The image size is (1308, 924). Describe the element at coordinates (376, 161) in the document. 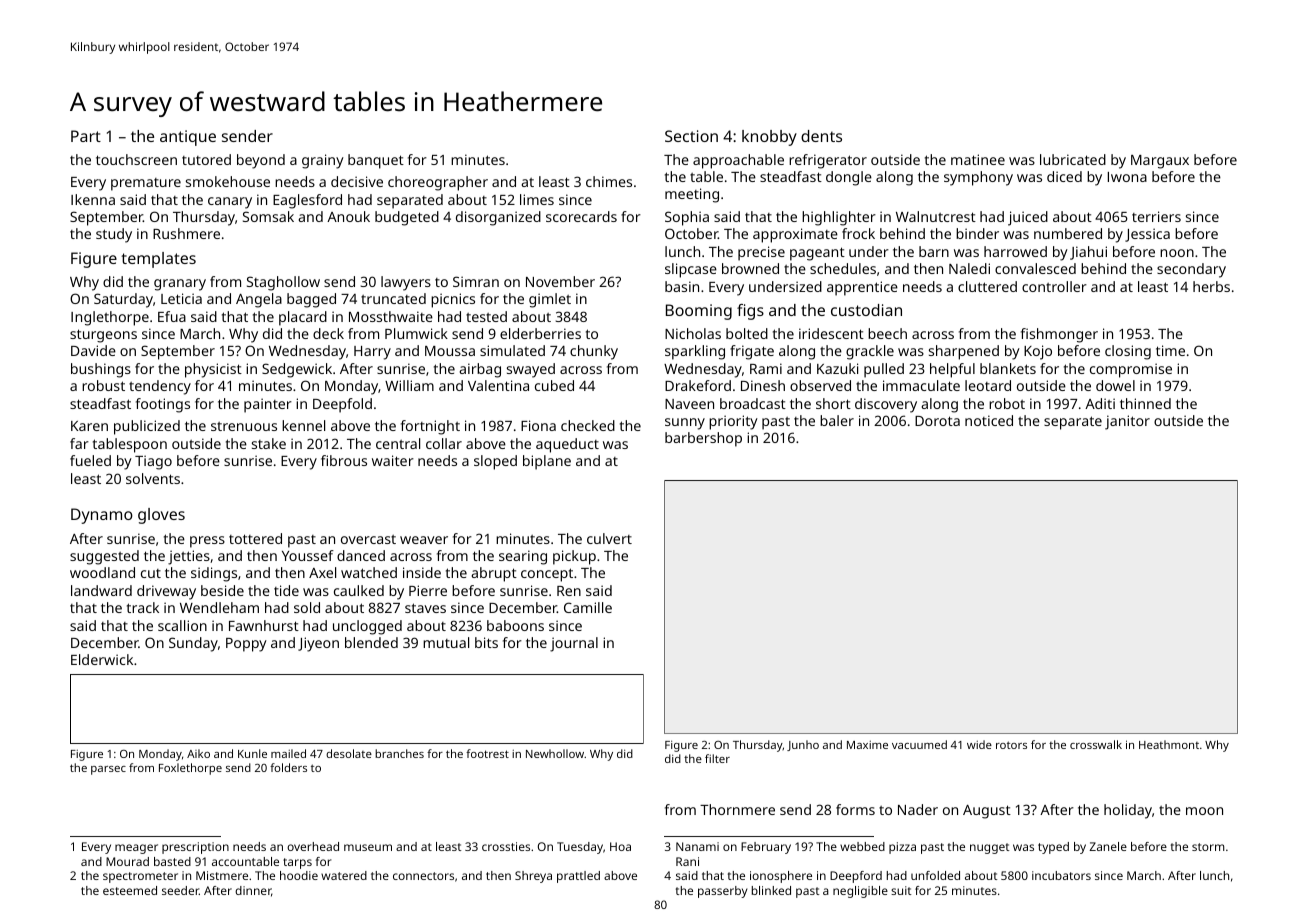

I see `banquet` at that location.
